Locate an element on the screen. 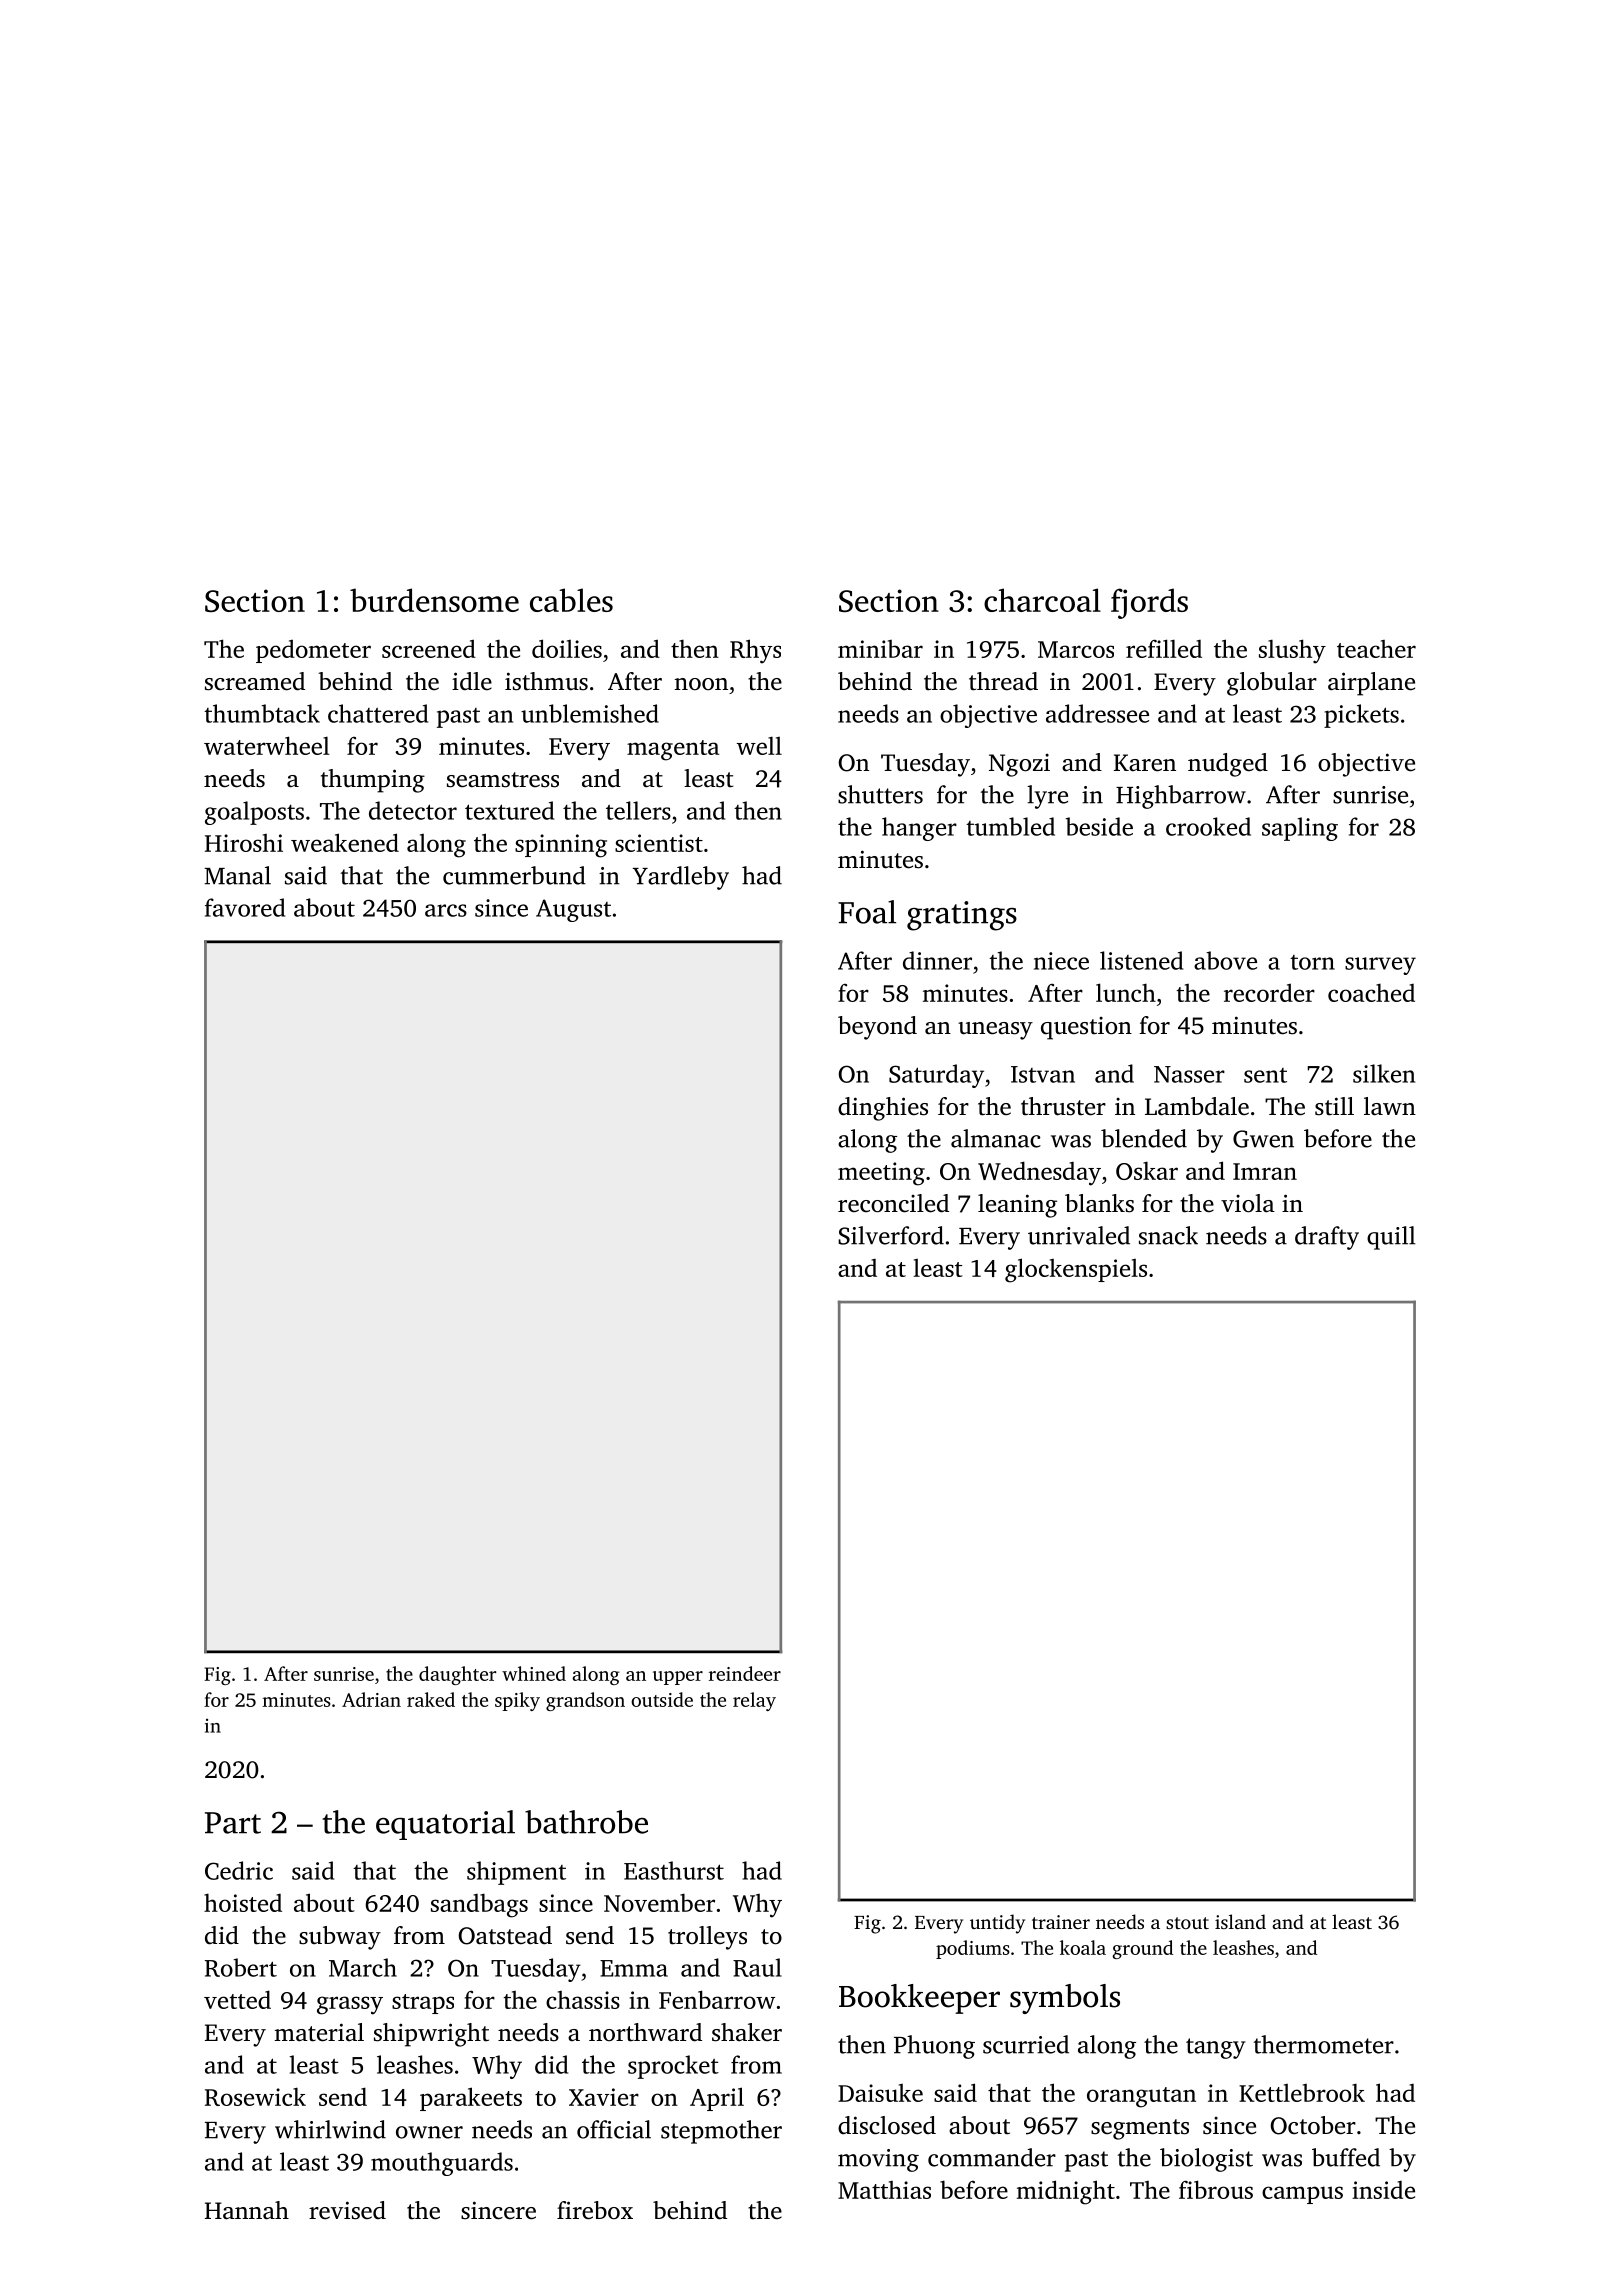 The width and height of the screenshot is (1620, 2292). Hannah is located at coordinates (247, 2210).
